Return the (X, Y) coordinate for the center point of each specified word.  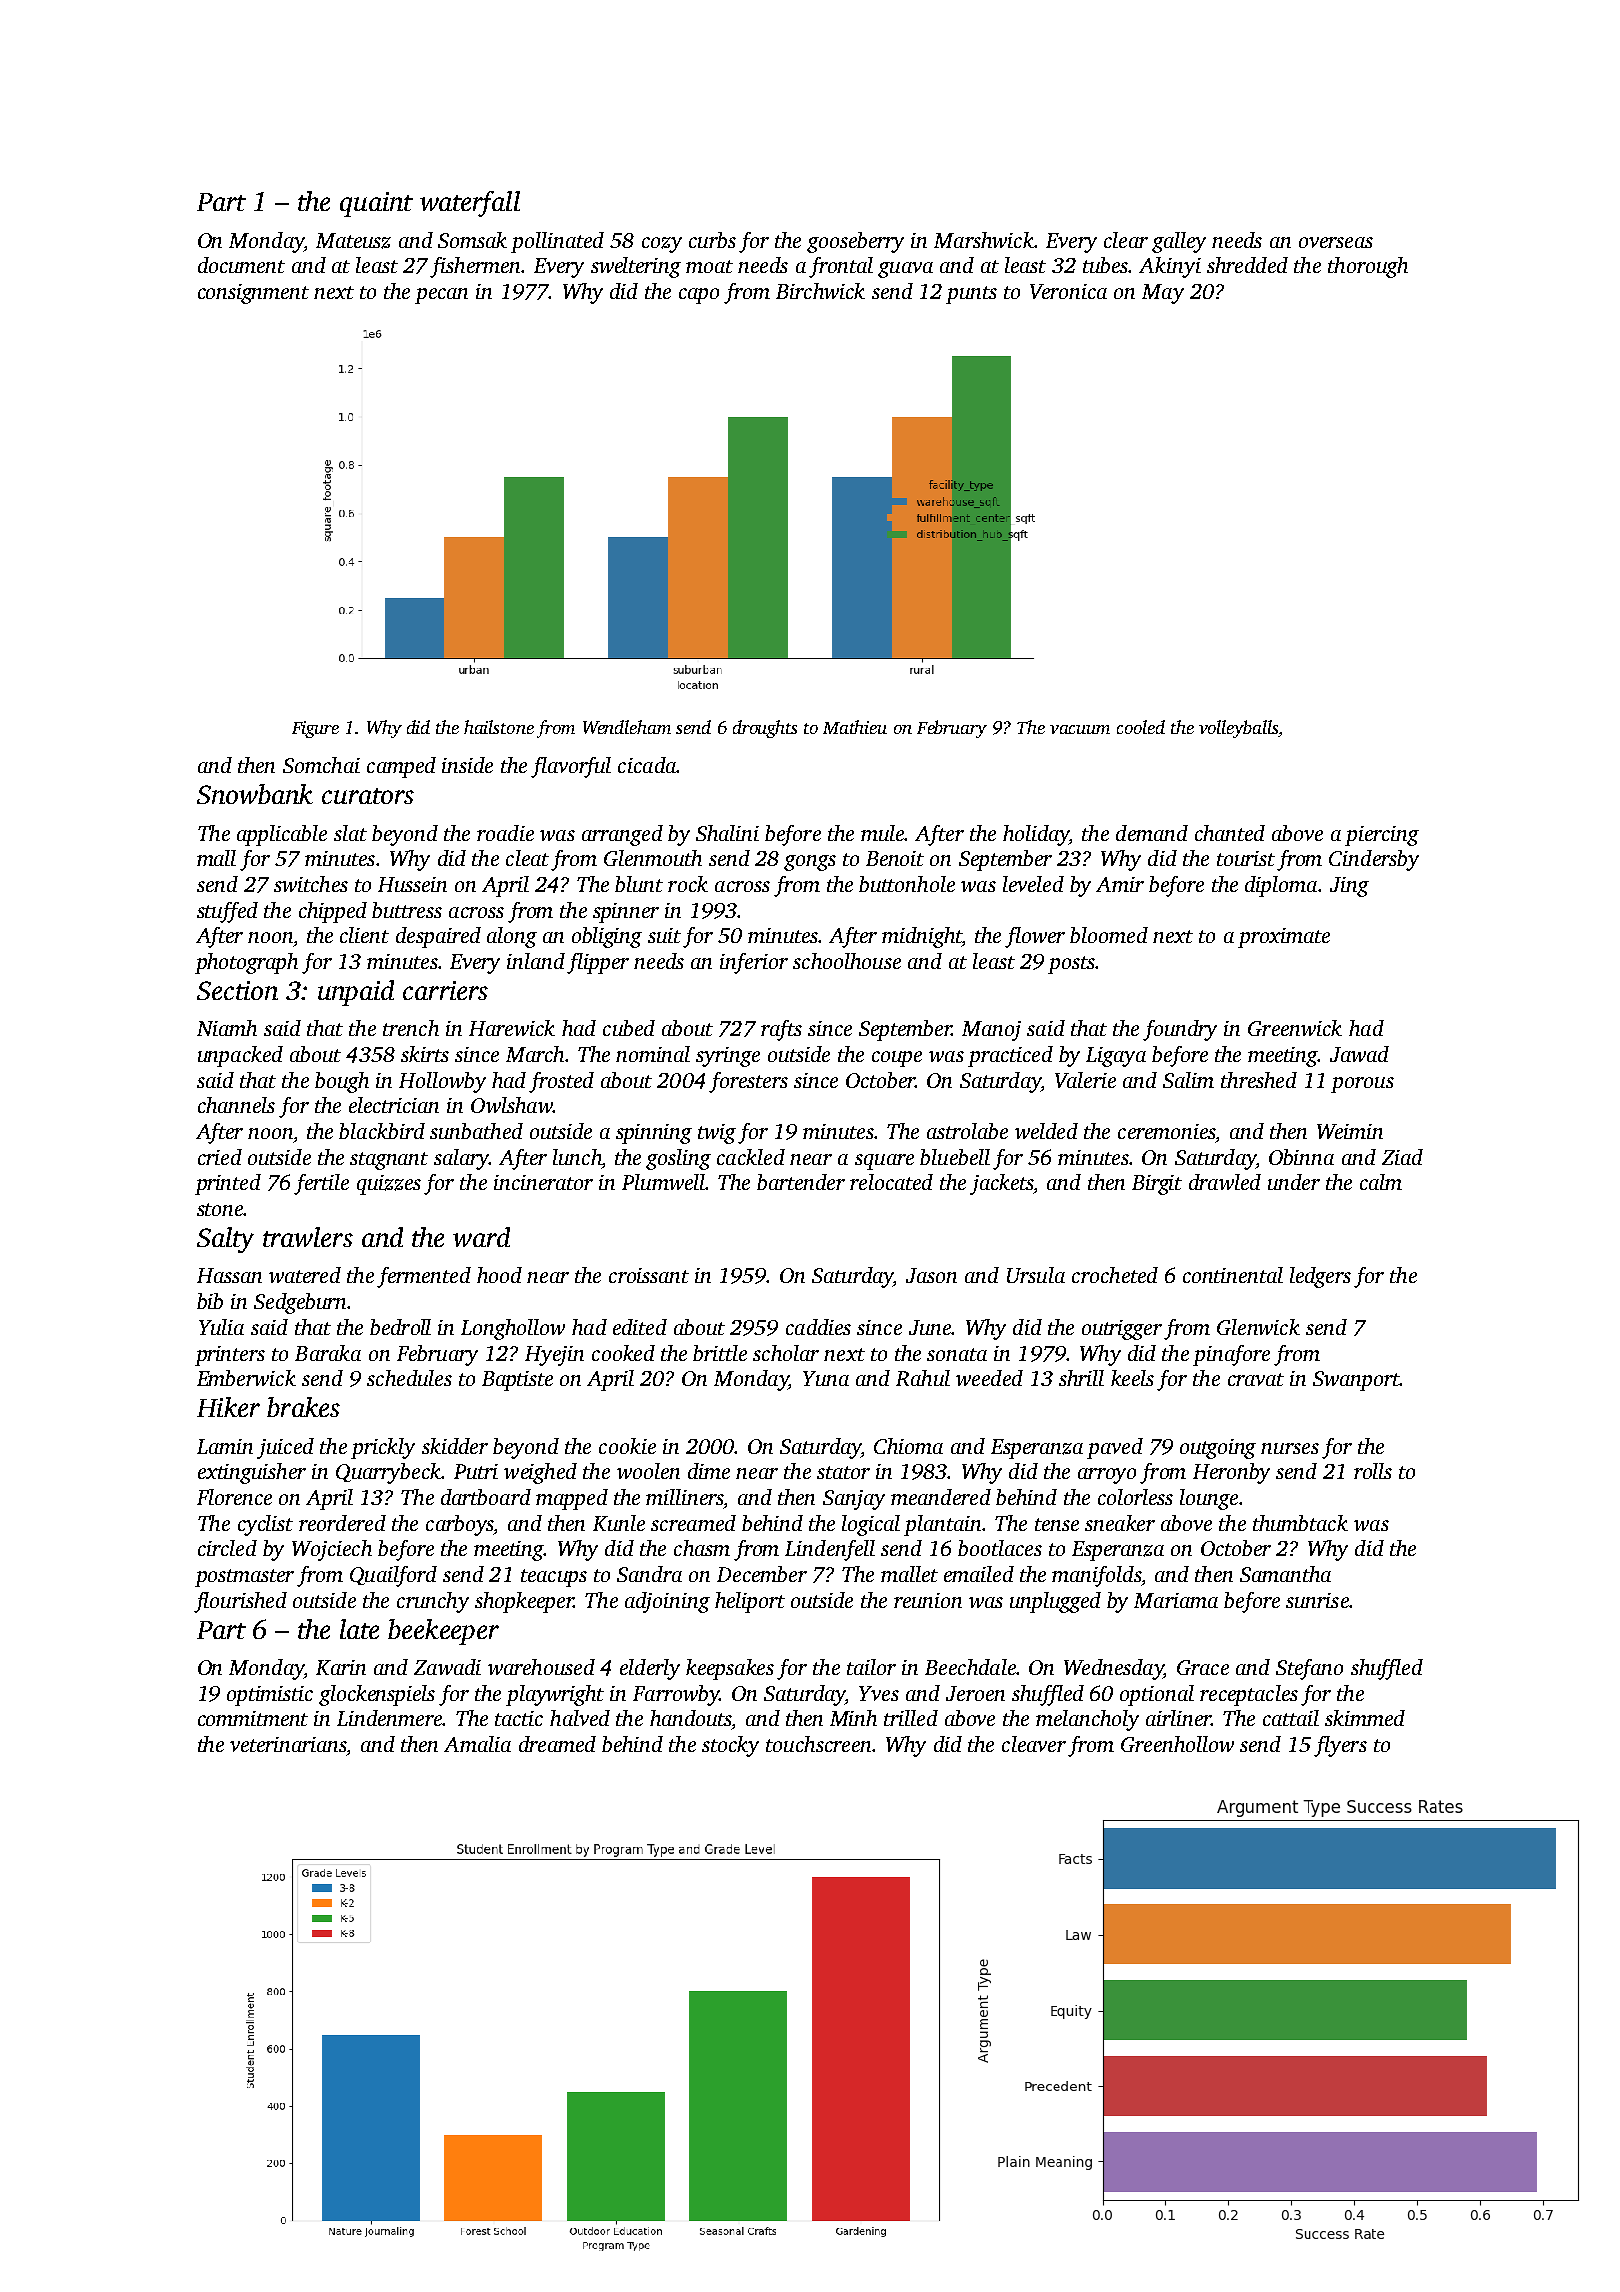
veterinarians (288, 1744)
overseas (1336, 242)
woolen (648, 1471)
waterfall (470, 204)
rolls (1373, 1471)
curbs (712, 240)
